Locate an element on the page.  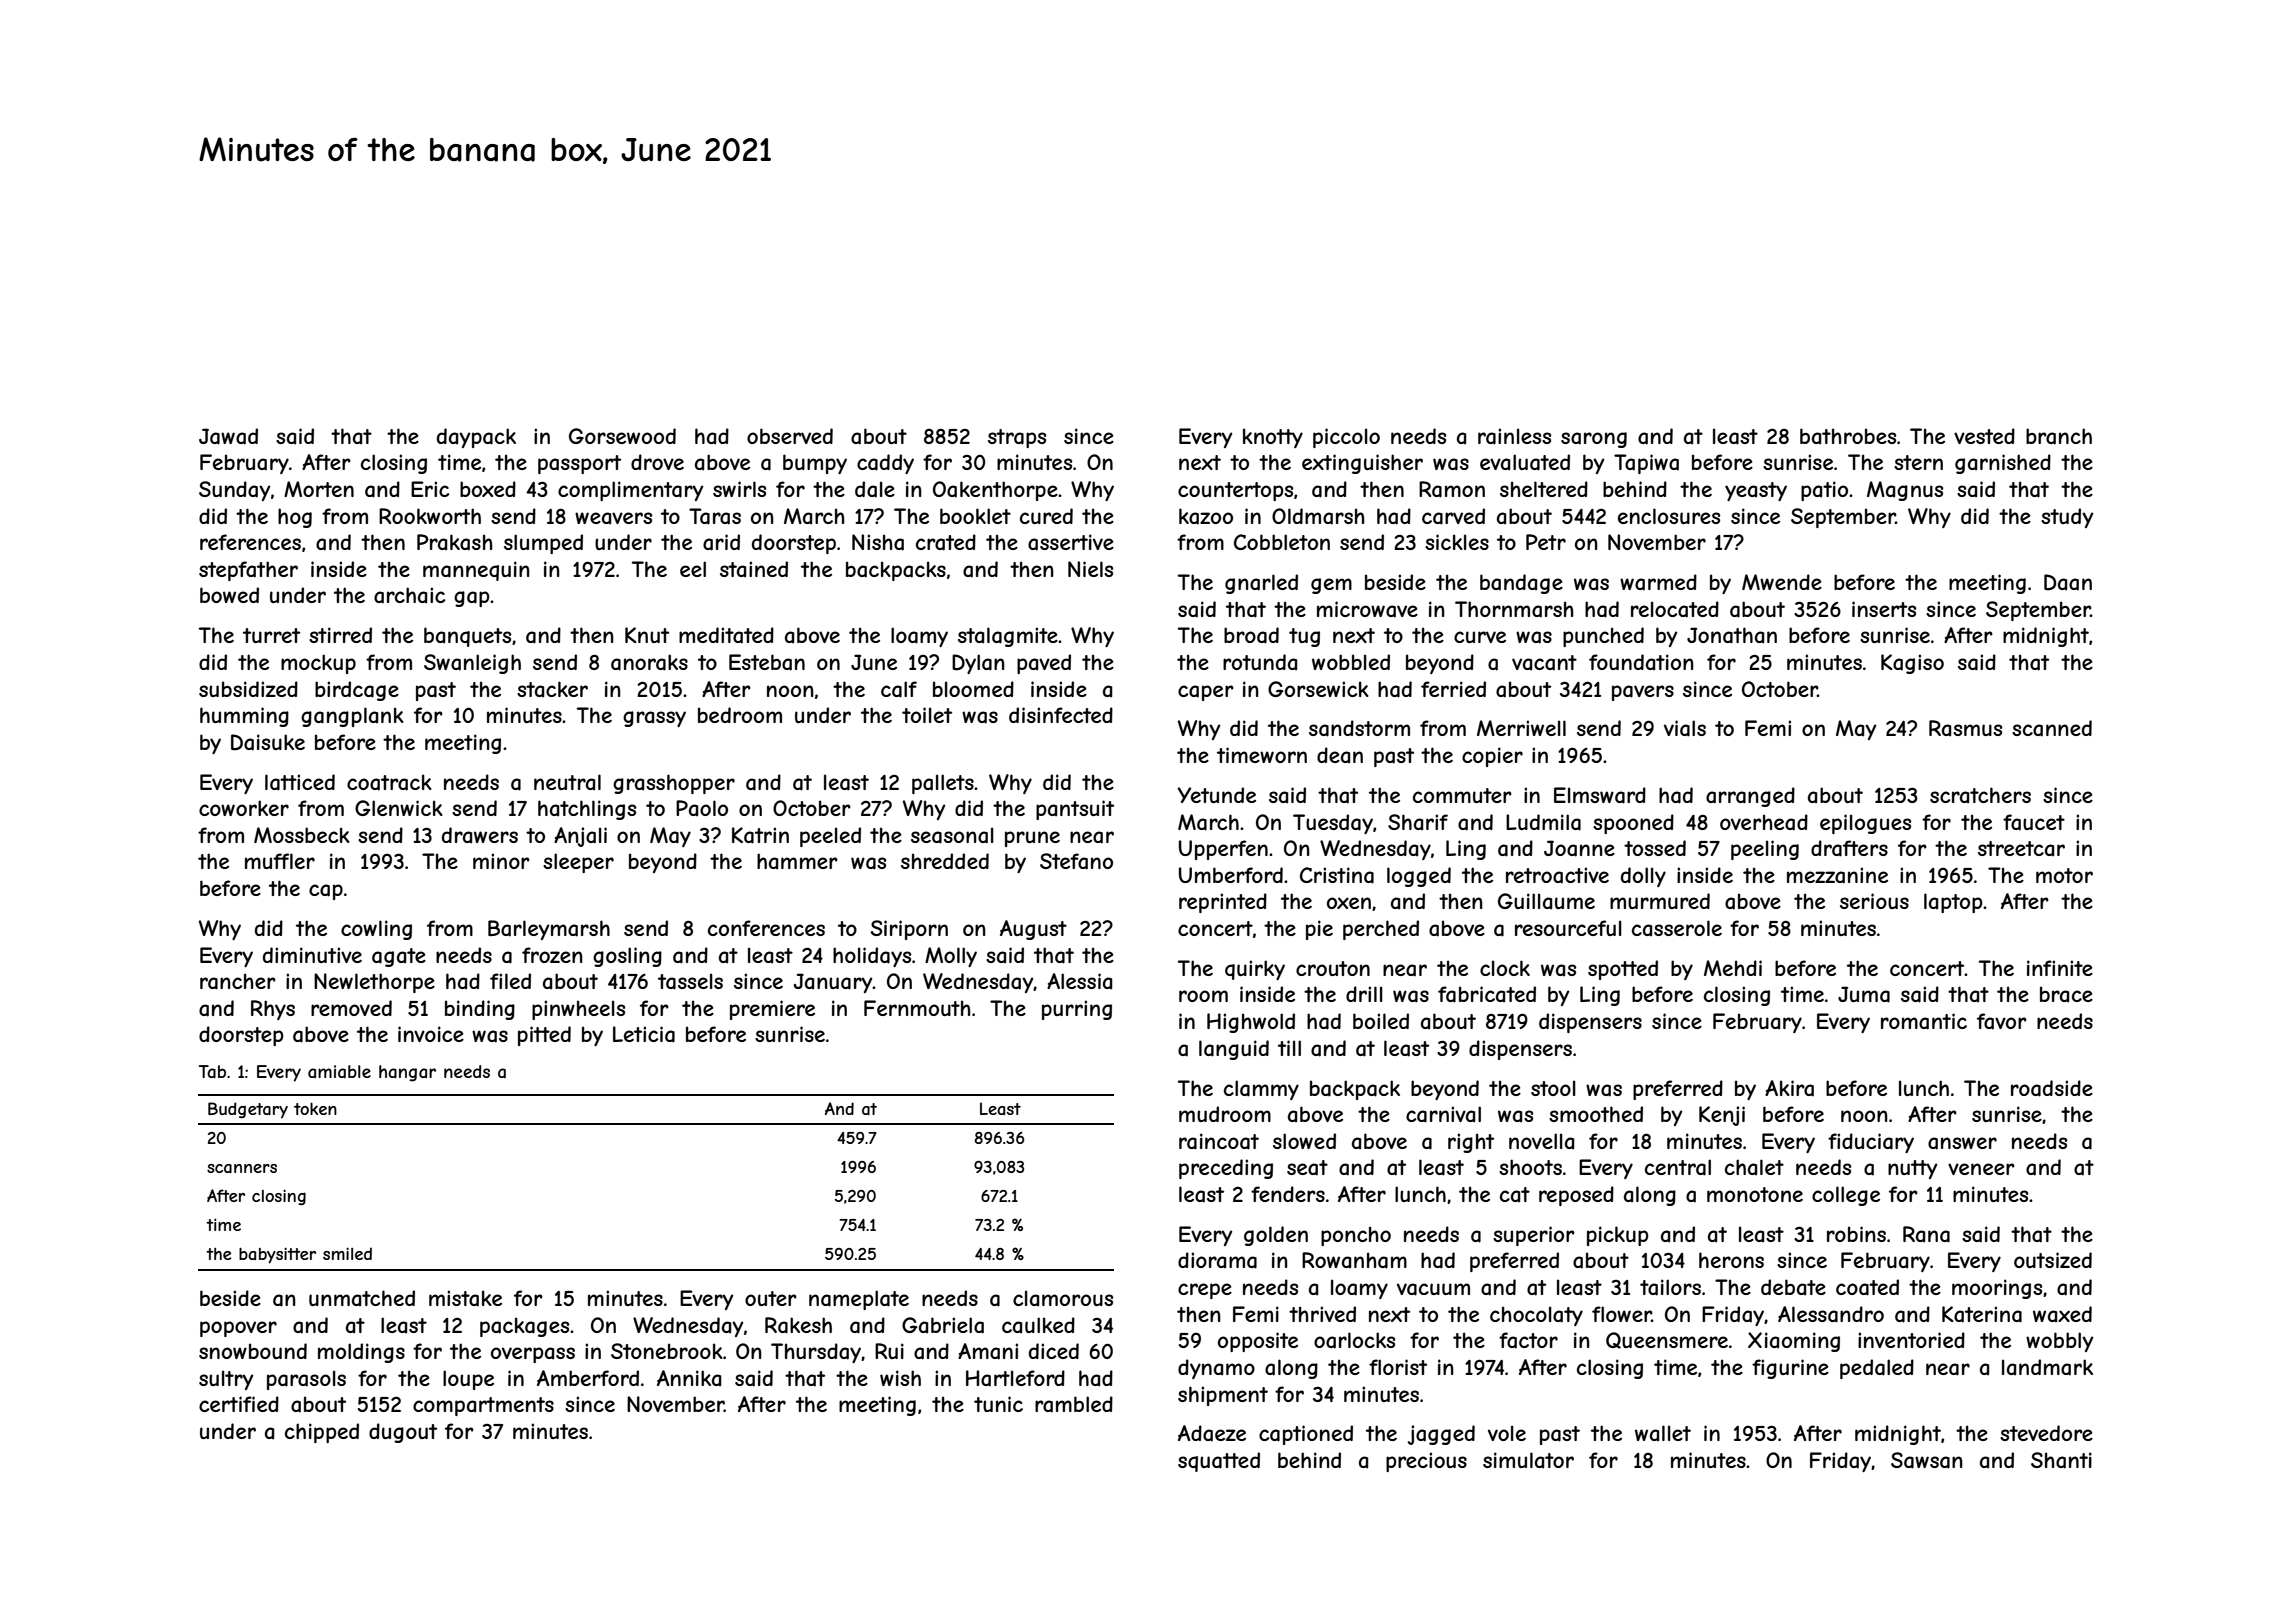
Petr is located at coordinates (1546, 542).
